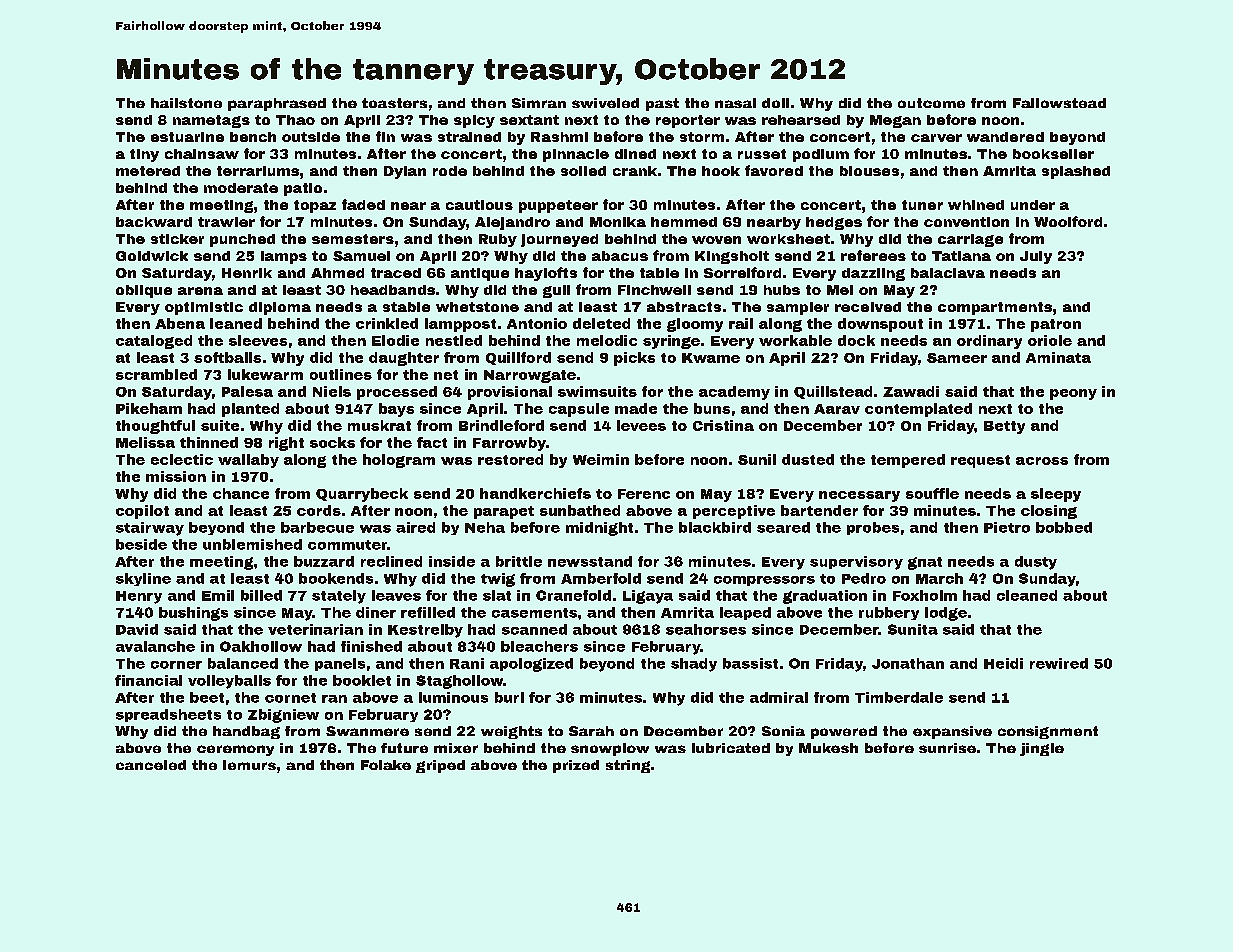 The image size is (1233, 952). What do you see at coordinates (641, 425) in the screenshot?
I see `levees` at bounding box center [641, 425].
